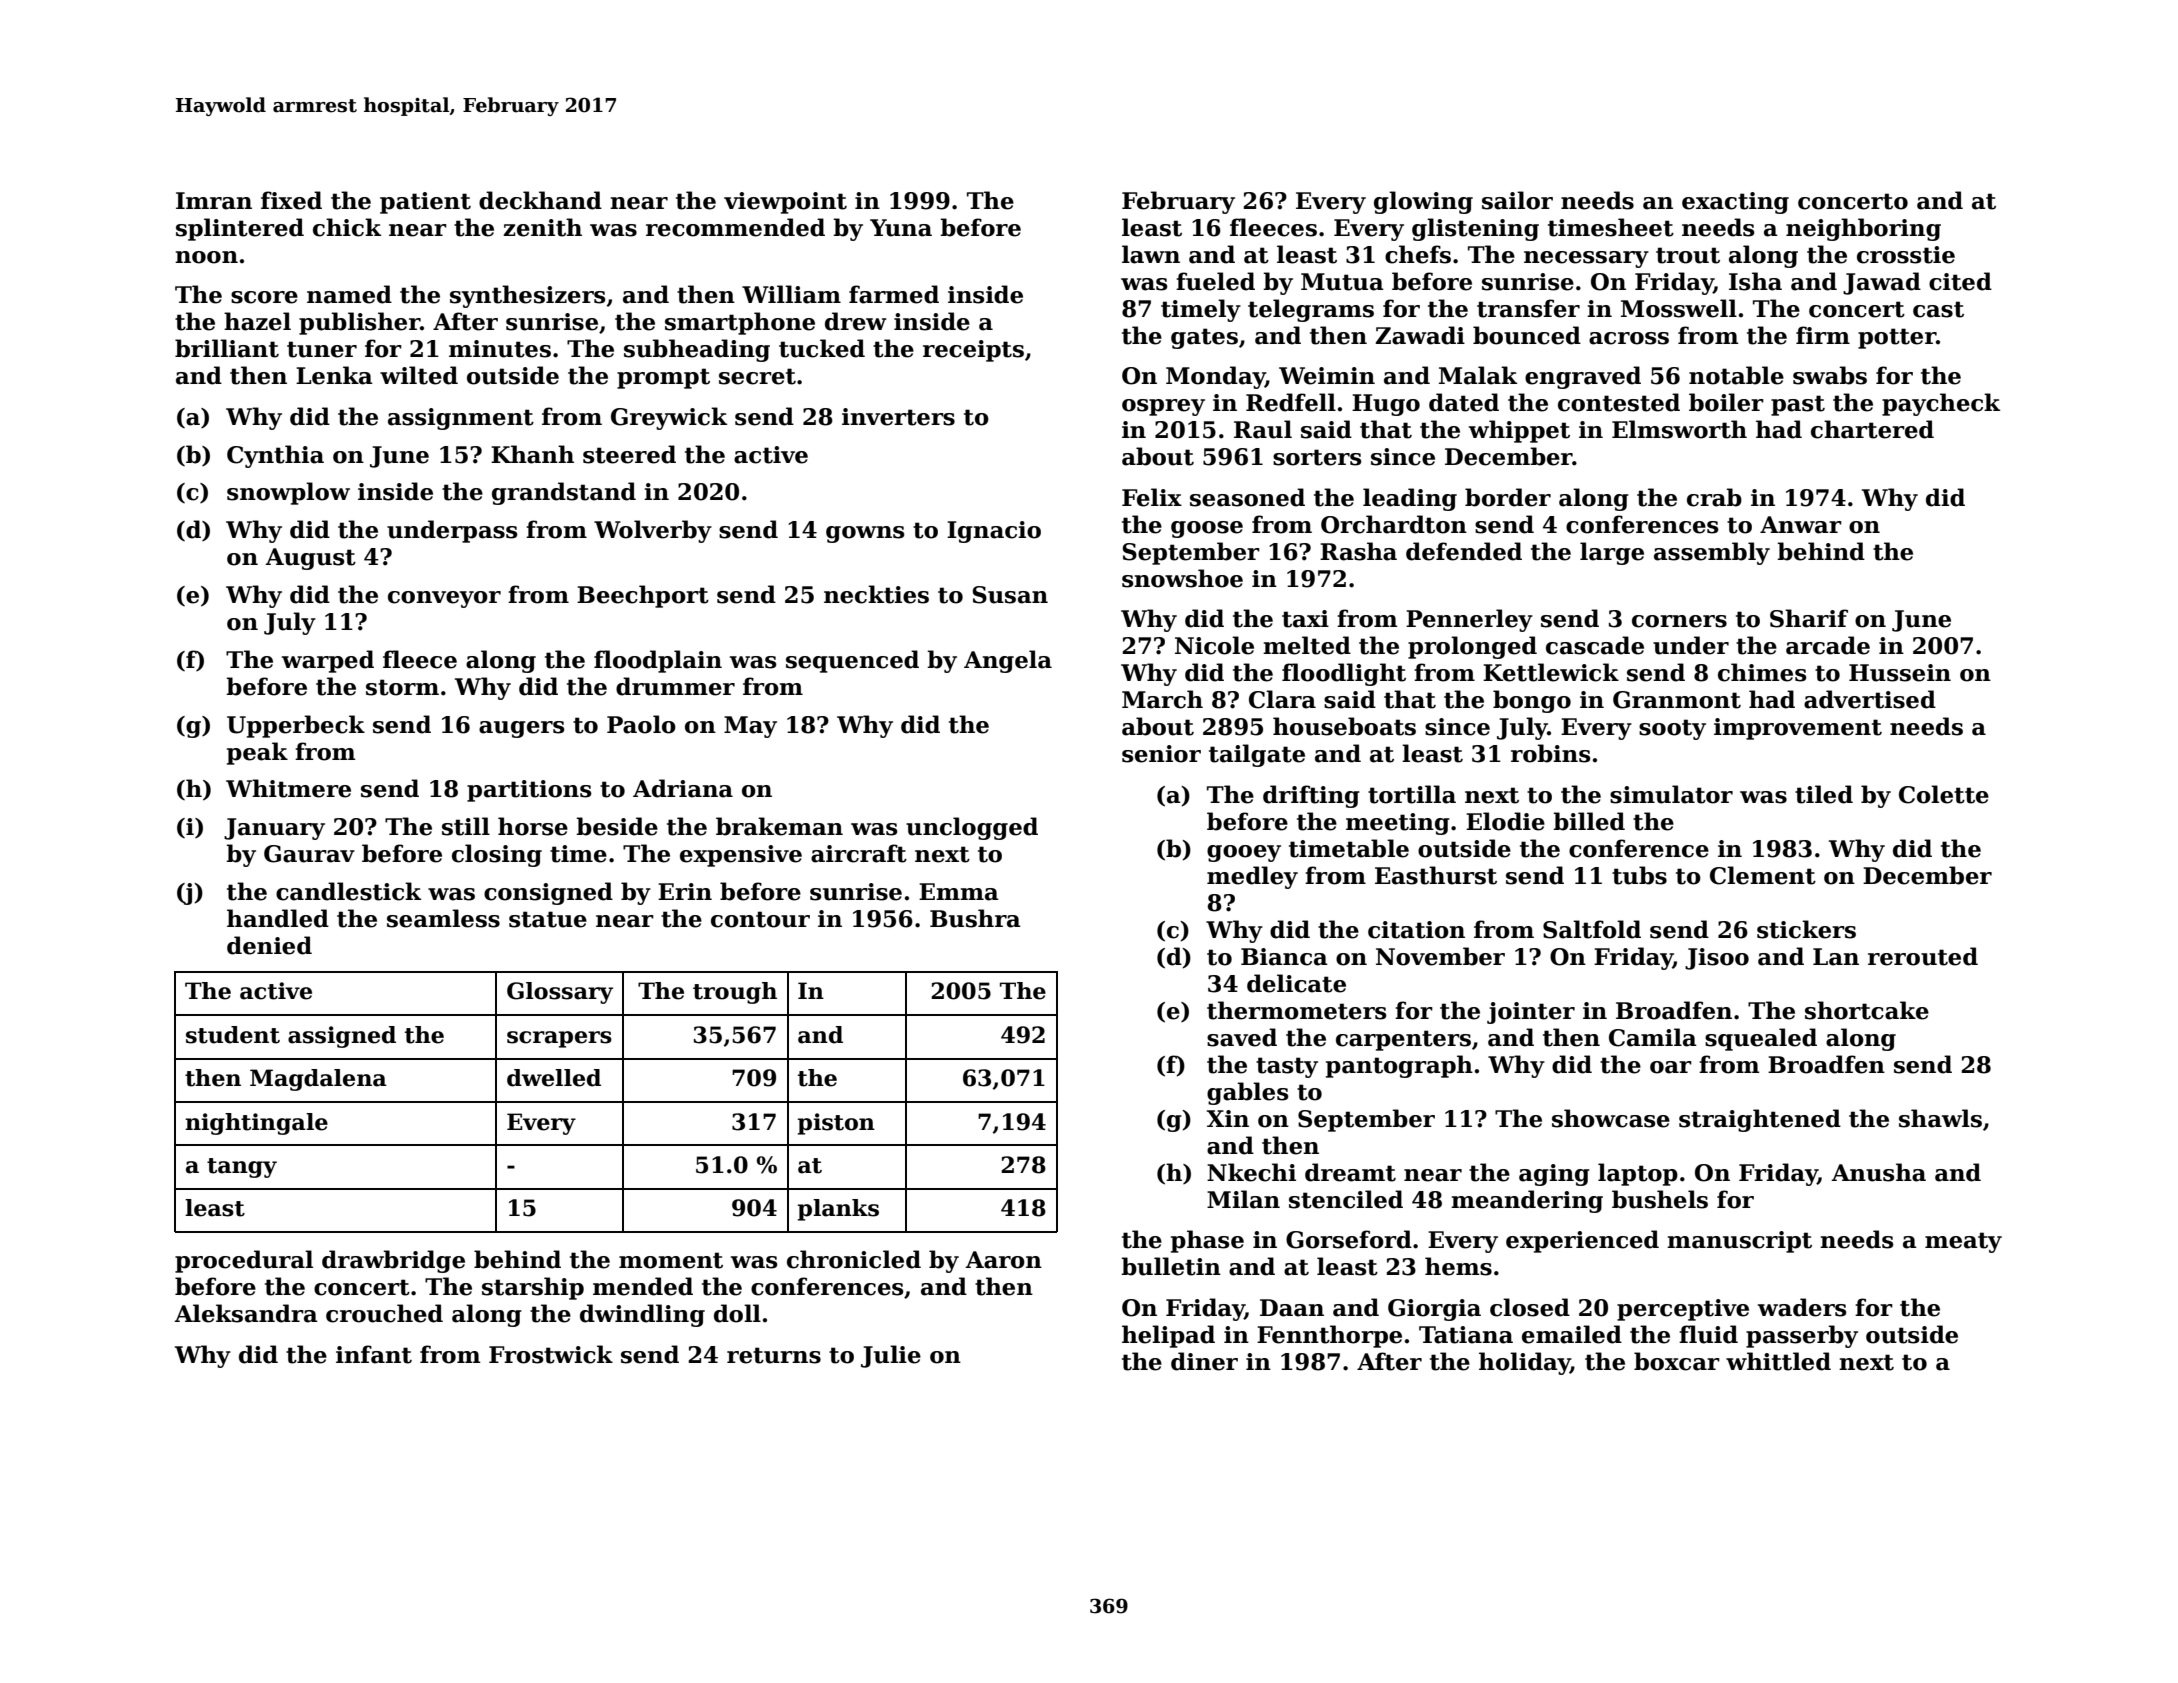 The image size is (2178, 1683). Describe the element at coordinates (1423, 202) in the screenshot. I see `glowing` at that location.
